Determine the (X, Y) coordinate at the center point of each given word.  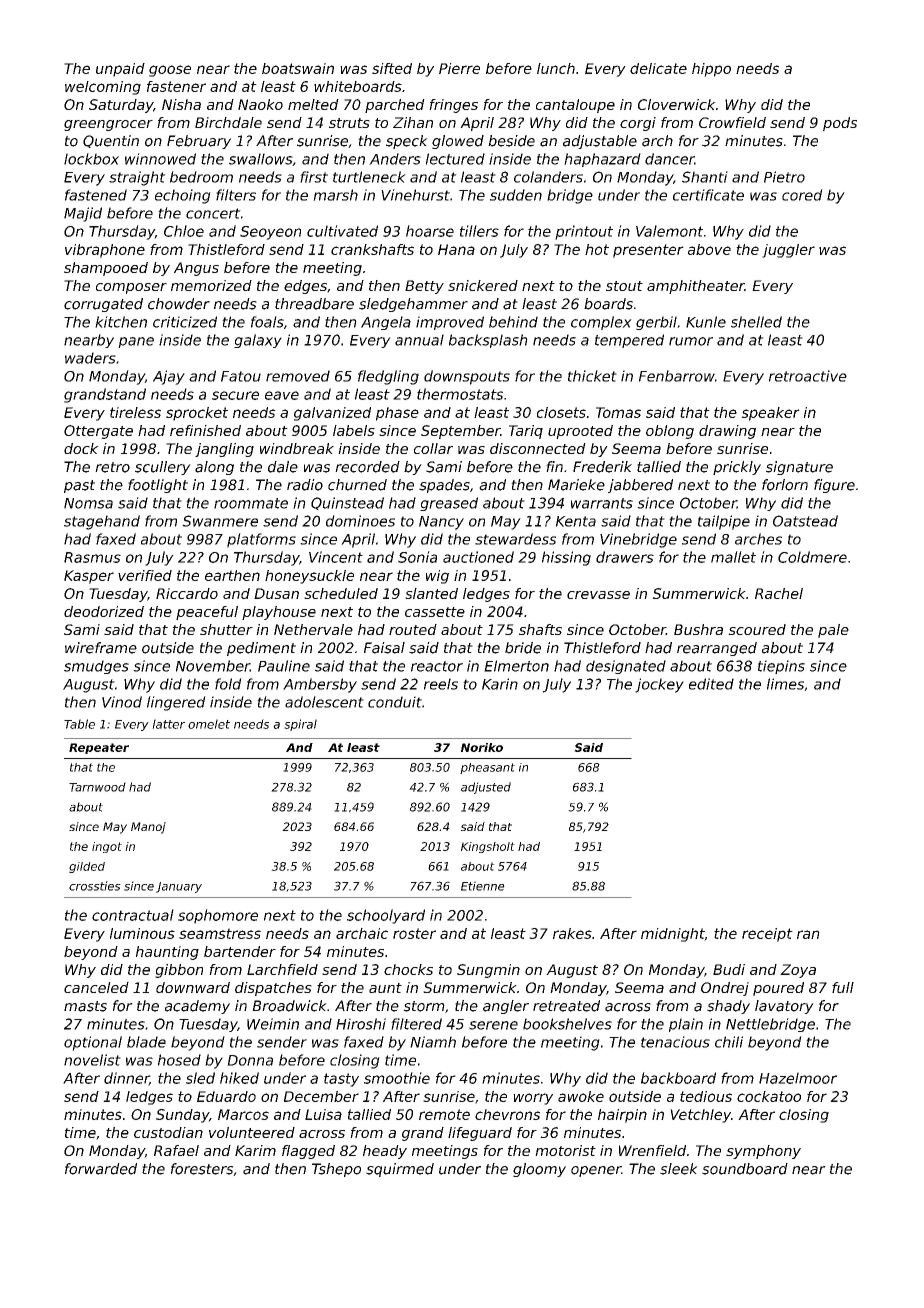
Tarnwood (97, 787)
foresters (202, 1169)
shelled (756, 322)
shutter (226, 629)
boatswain (298, 68)
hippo (711, 70)
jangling (224, 450)
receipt (767, 935)
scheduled (341, 593)
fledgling (388, 377)
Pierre (459, 68)
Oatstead (805, 521)
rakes (572, 933)
